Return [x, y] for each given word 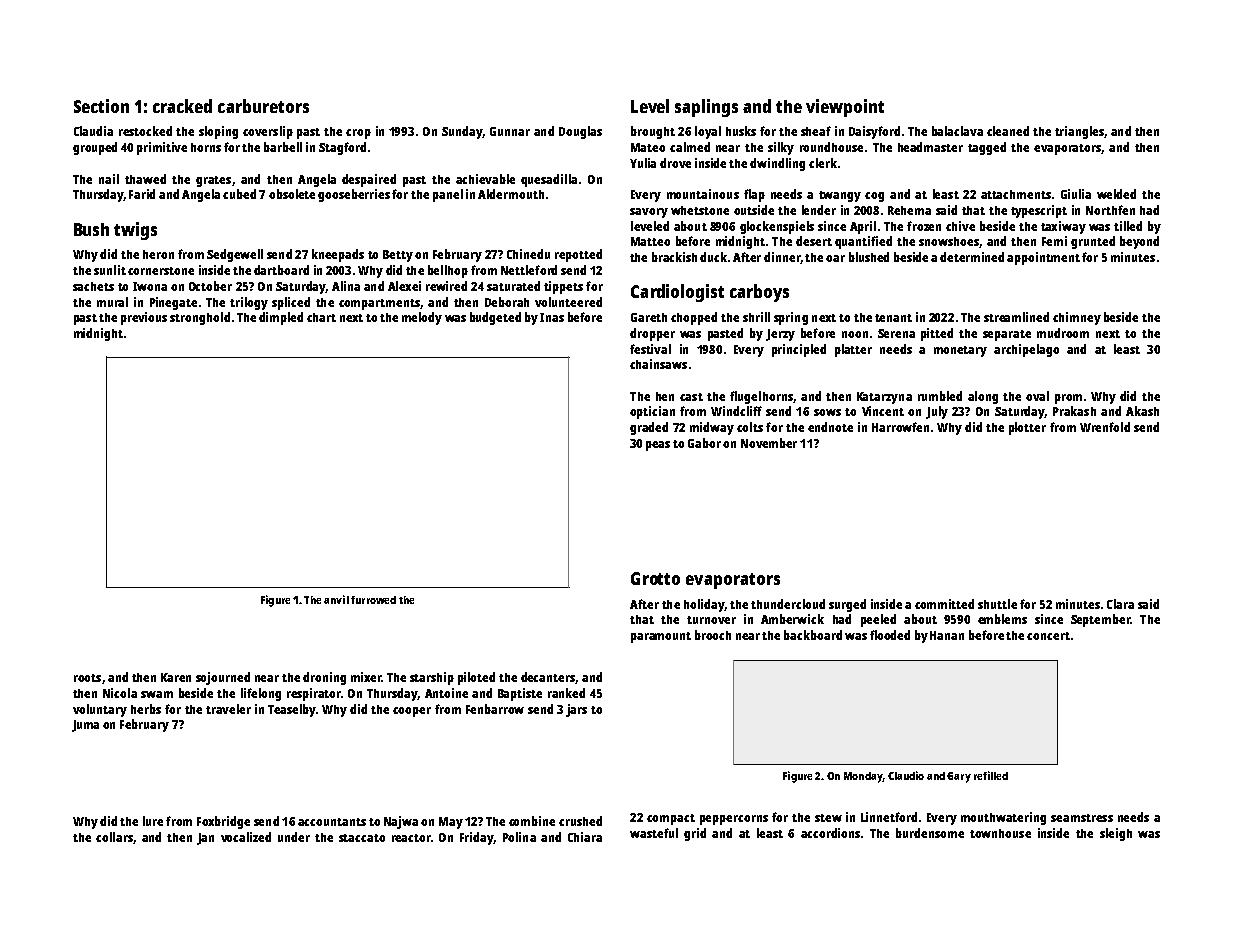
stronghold [200, 318]
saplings [706, 108]
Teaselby [292, 710]
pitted [937, 334]
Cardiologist [677, 293]
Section [101, 106]
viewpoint [845, 108]
